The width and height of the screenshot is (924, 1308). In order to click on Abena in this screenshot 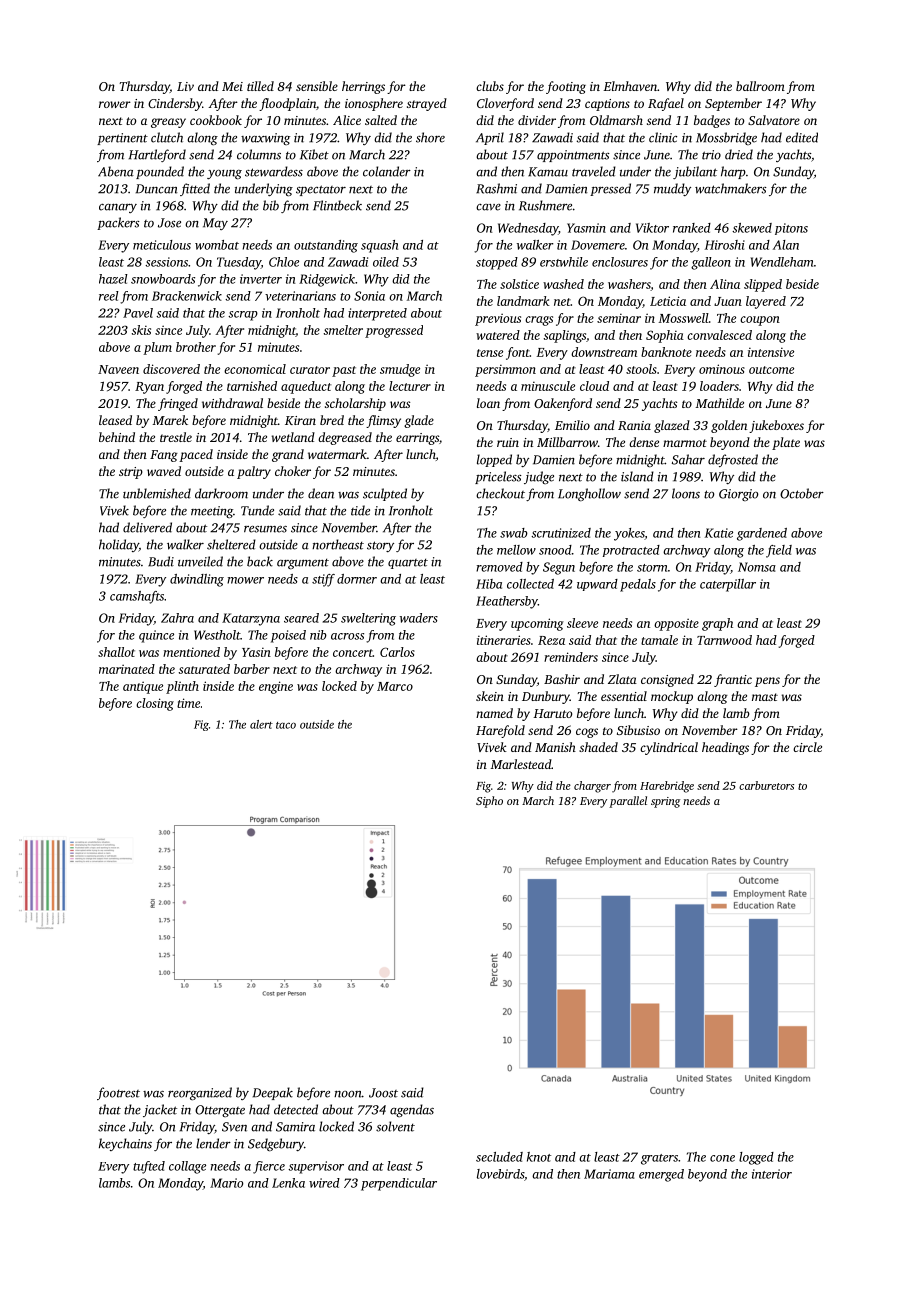, I will do `click(116, 171)`.
